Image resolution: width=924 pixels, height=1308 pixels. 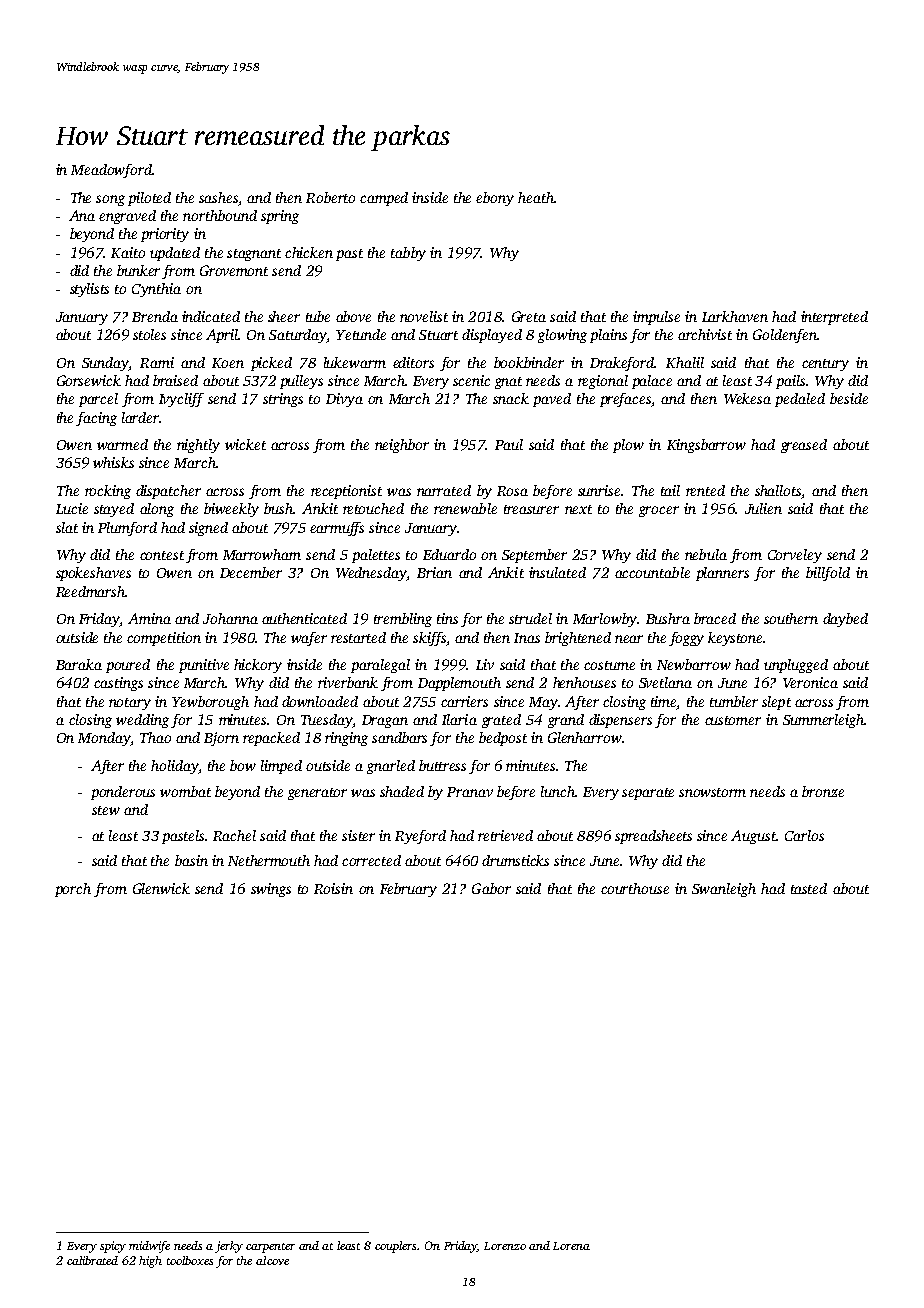 I want to click on interpreted, so click(x=834, y=318).
